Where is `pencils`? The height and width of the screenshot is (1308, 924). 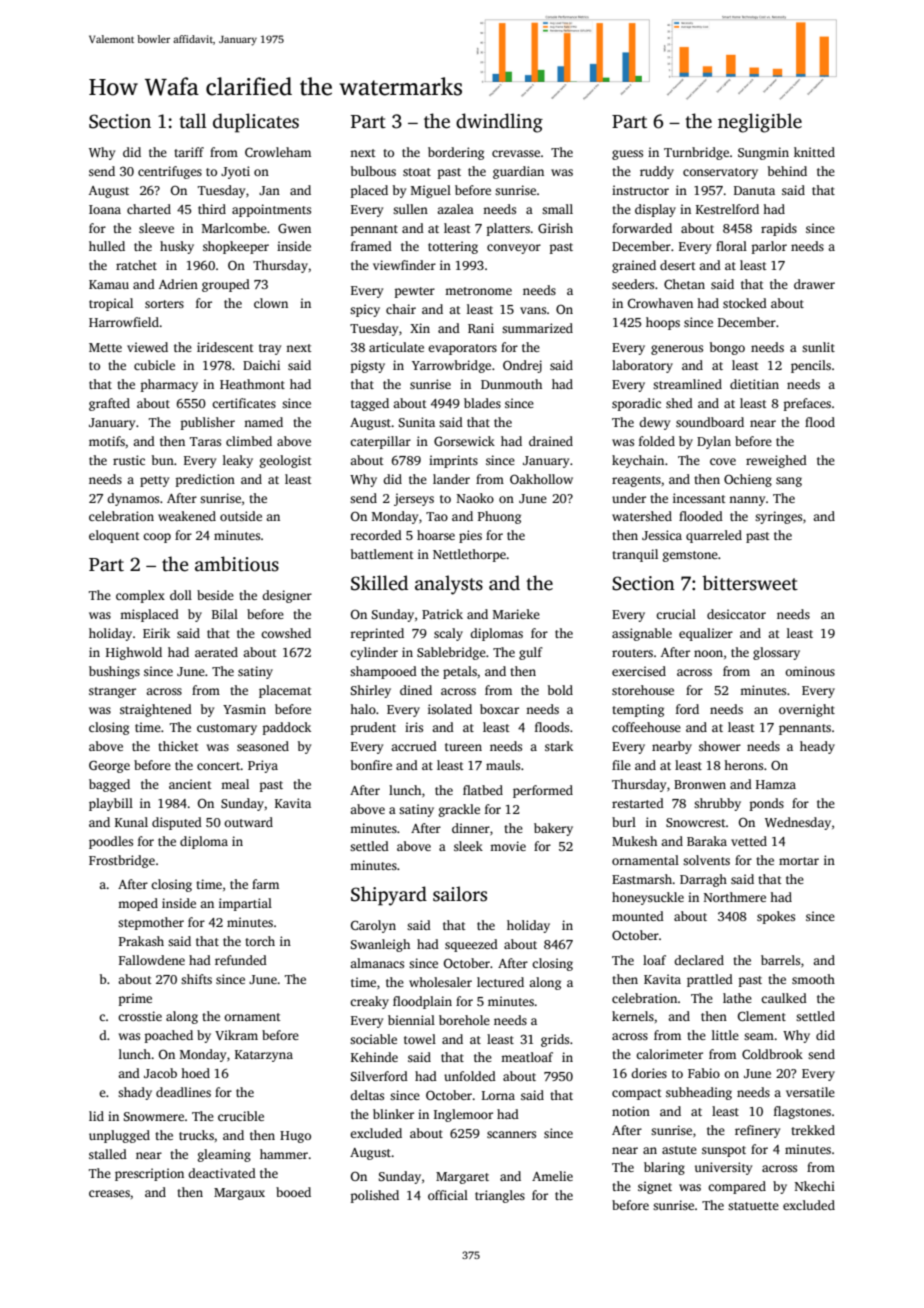
pencils is located at coordinates (811, 366).
